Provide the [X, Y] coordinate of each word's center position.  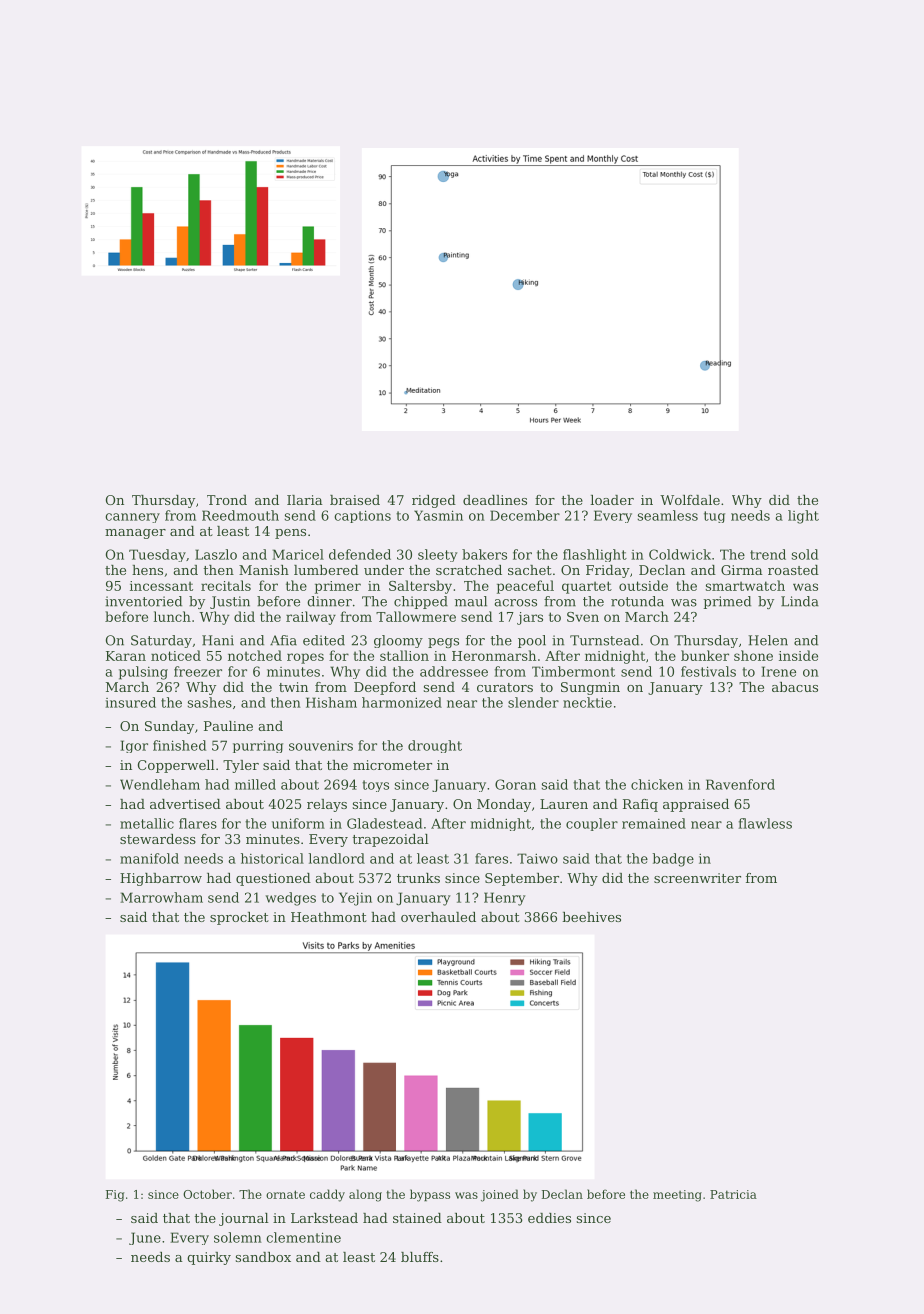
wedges [291, 899]
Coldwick [680, 554]
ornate [285, 1194]
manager [135, 534]
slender [533, 702]
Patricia [733, 1194]
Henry [505, 899]
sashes [209, 702]
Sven [583, 617]
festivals [708, 671]
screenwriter [697, 878]
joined [500, 1195]
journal [244, 1219]
